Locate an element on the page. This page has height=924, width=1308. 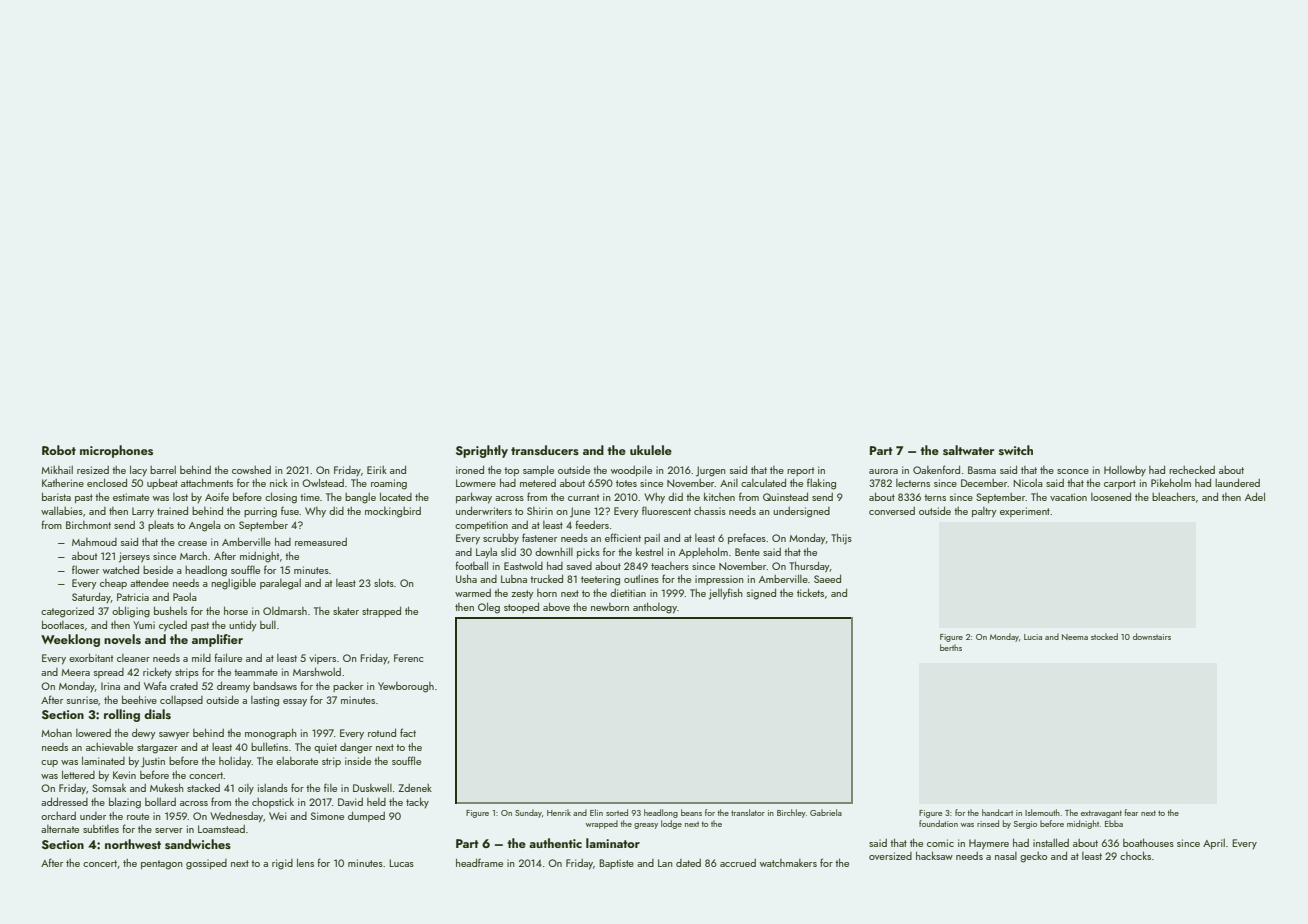
Layla is located at coordinates (486, 553).
